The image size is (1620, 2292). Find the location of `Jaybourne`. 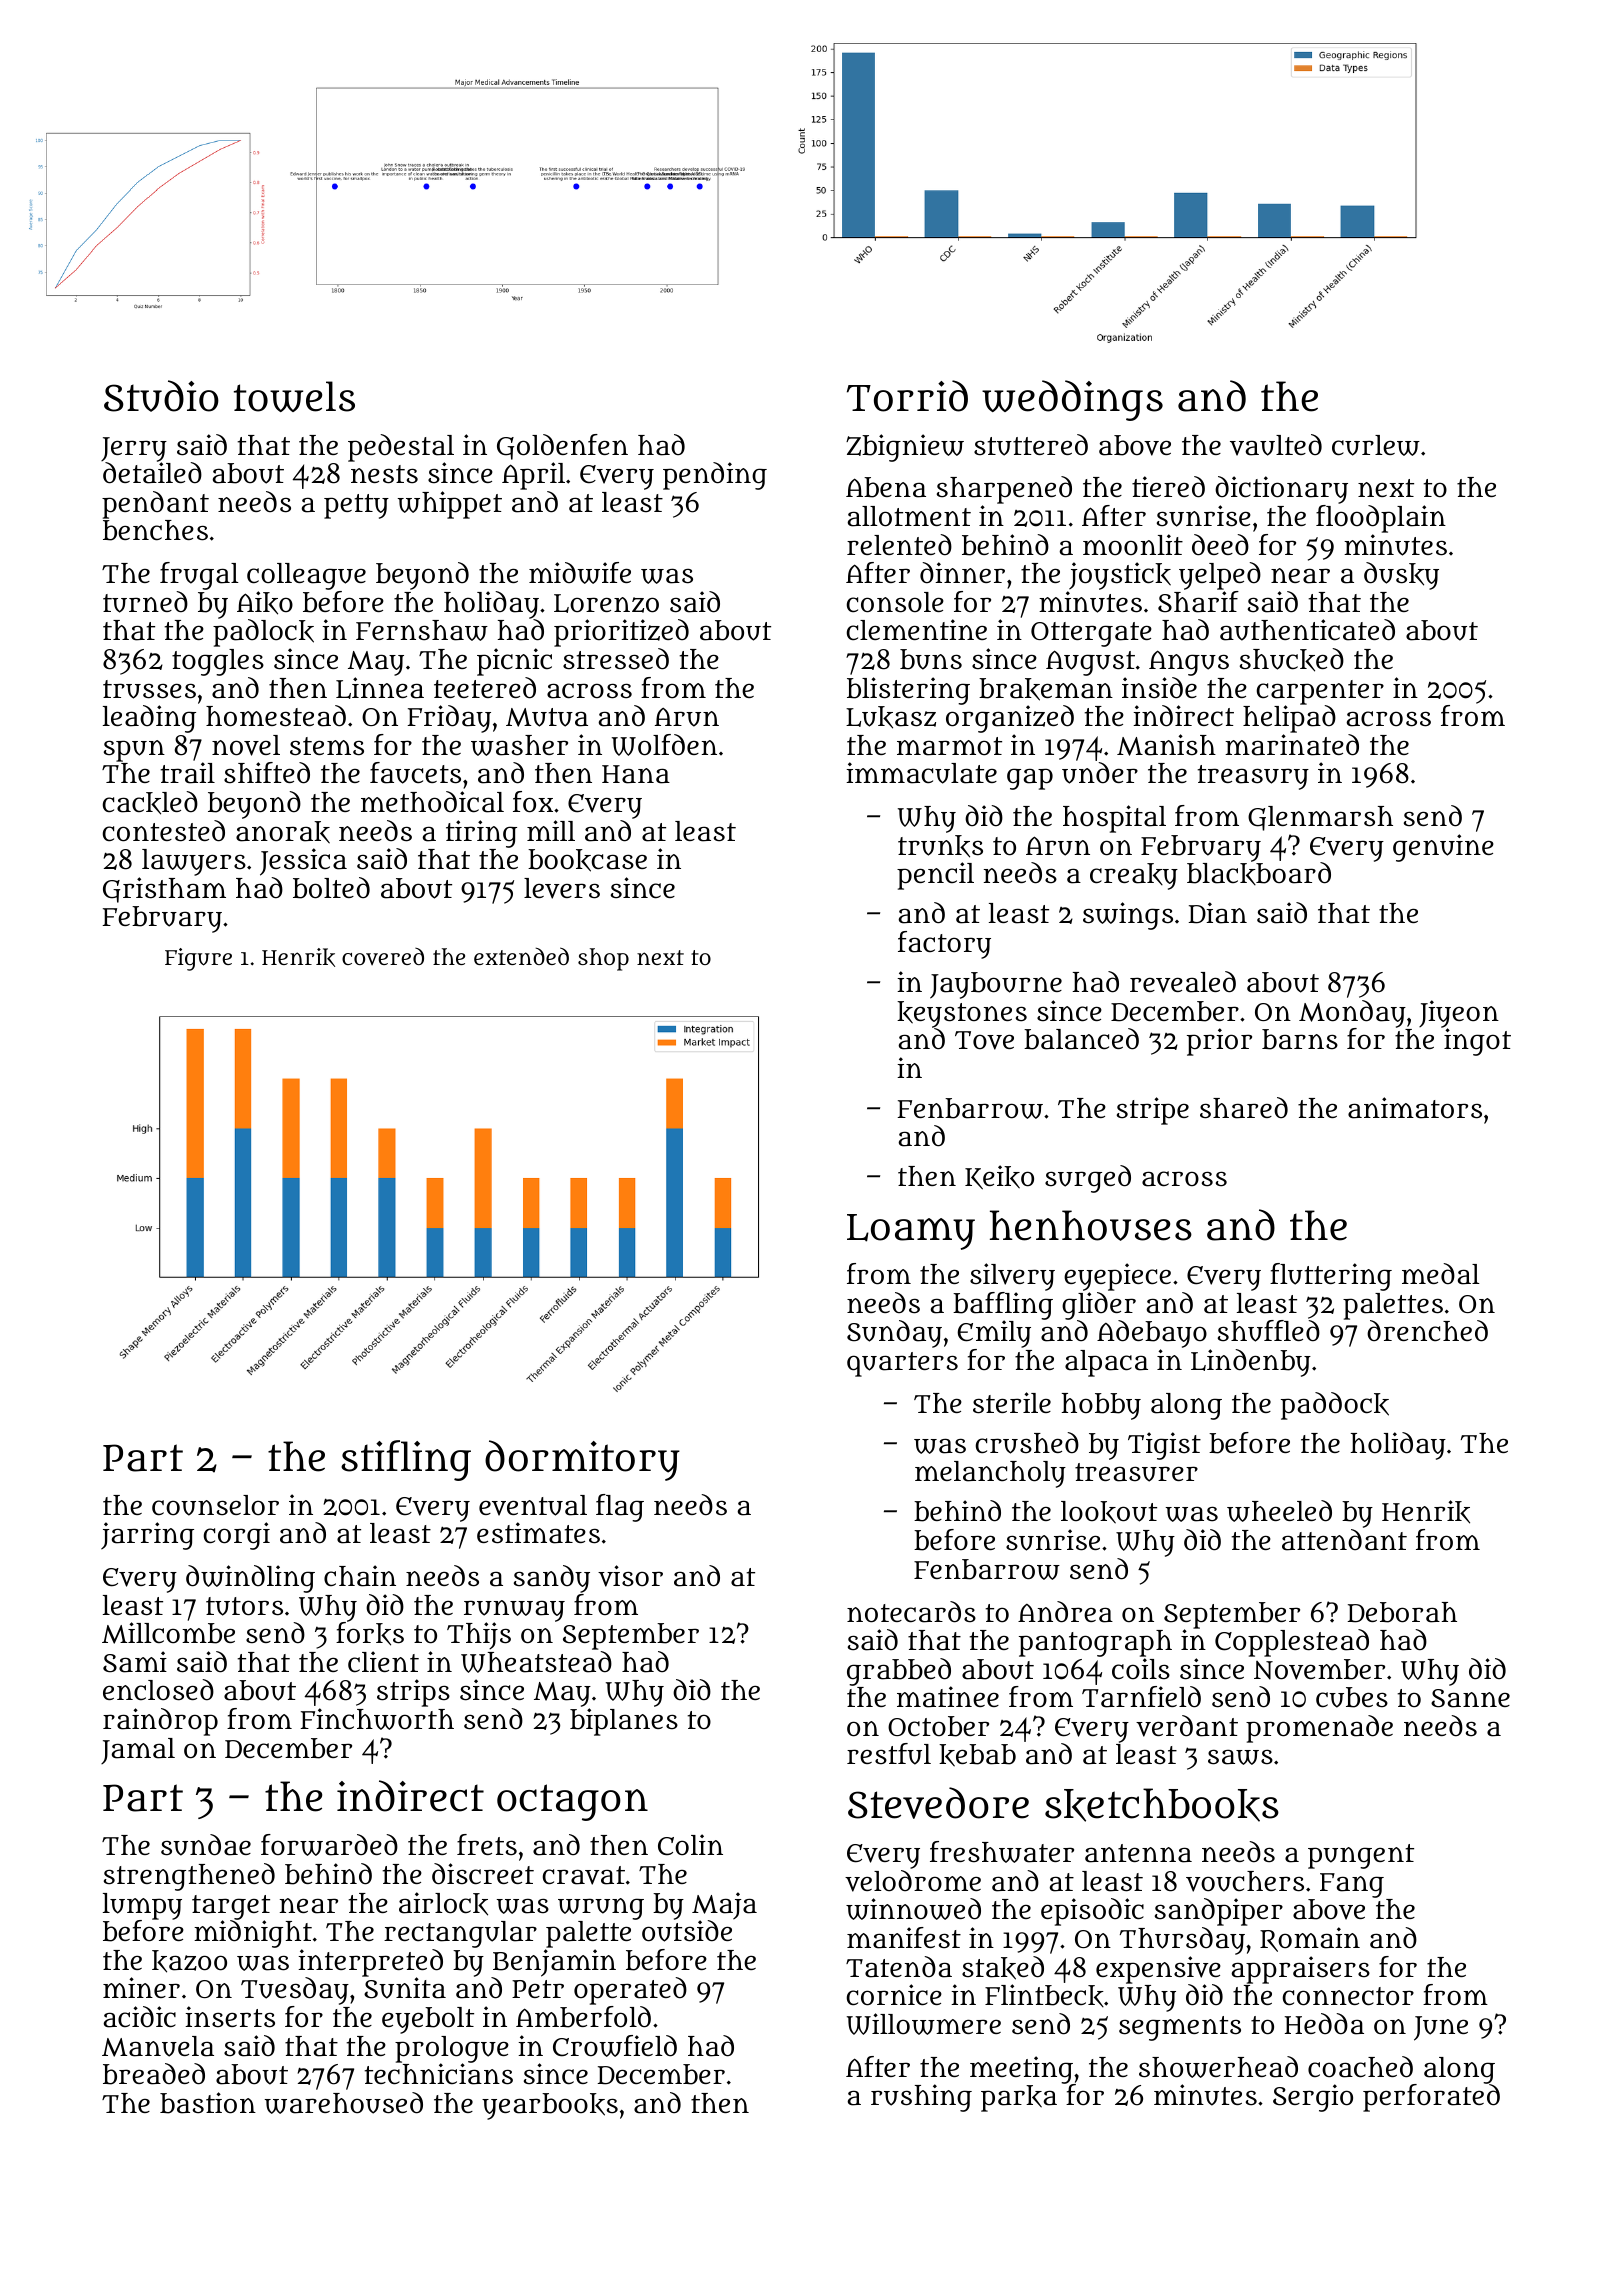

Jaybourne is located at coordinates (996, 985).
